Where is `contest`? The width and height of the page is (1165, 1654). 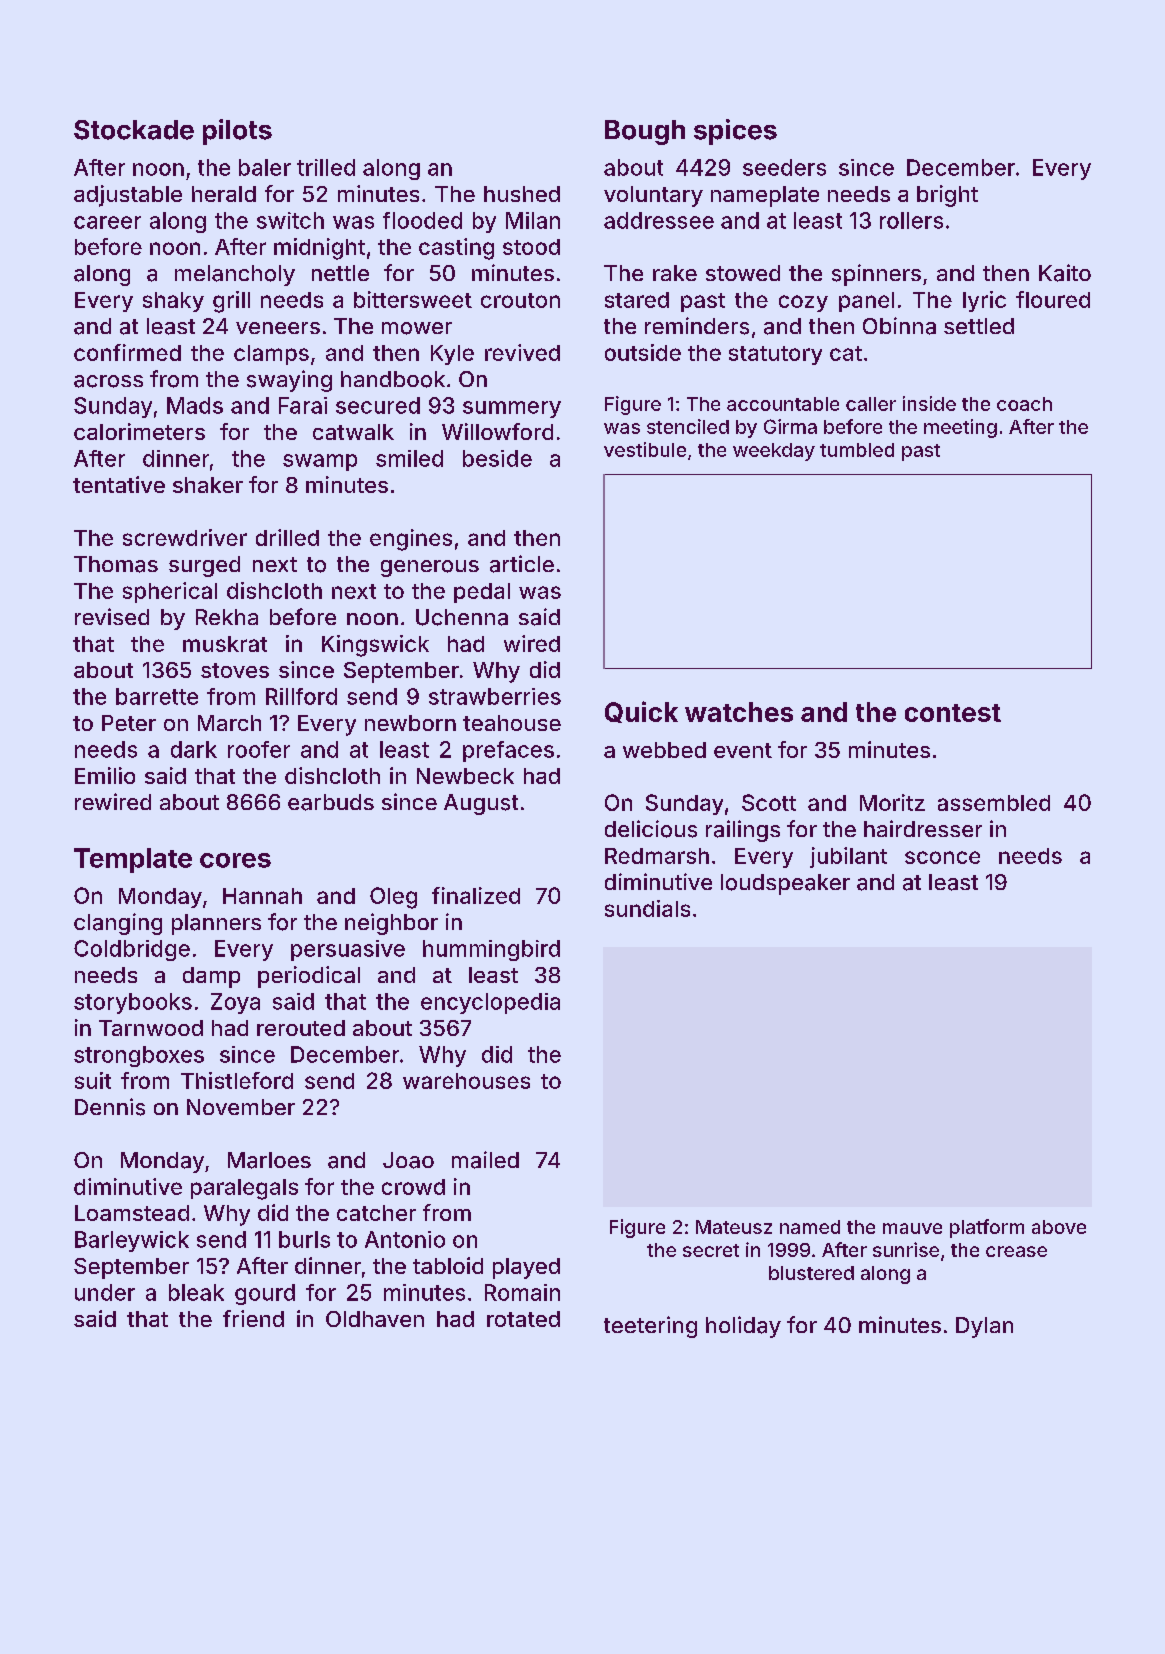 contest is located at coordinates (953, 713).
